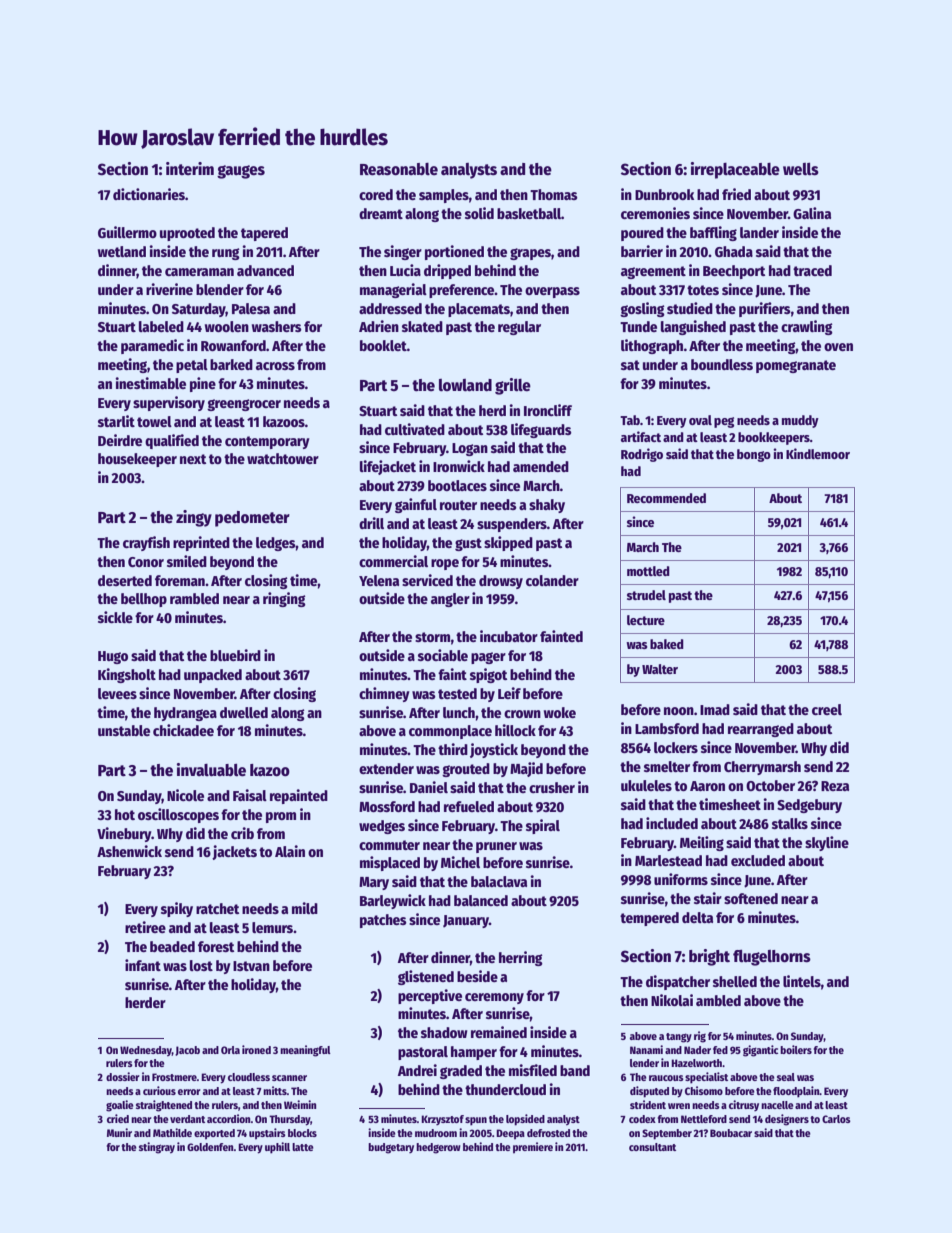 Image resolution: width=952 pixels, height=1233 pixels. I want to click on dictionaries, so click(149, 194).
